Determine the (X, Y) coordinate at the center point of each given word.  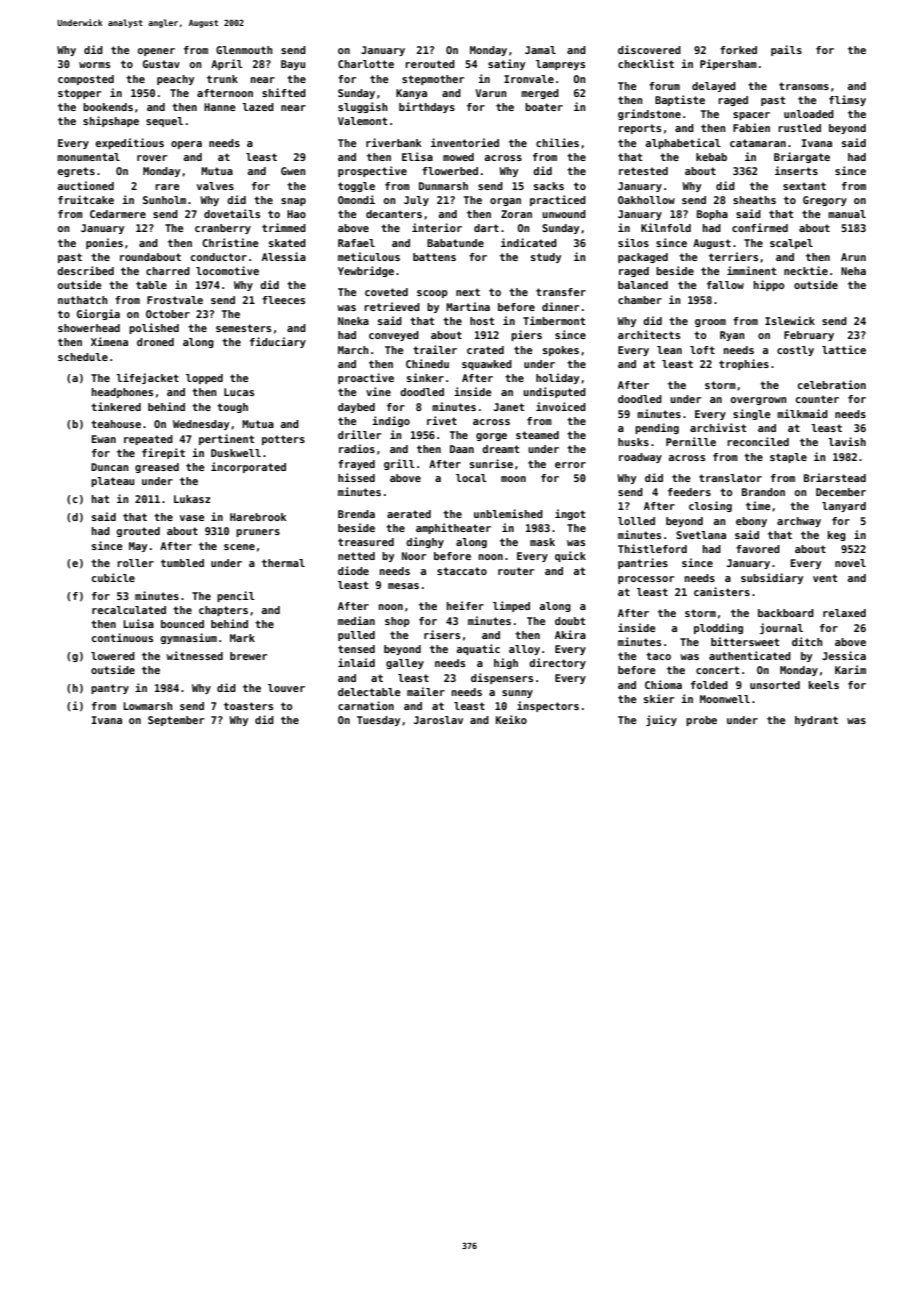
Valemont (363, 121)
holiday (557, 378)
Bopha (712, 215)
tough (232, 408)
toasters (248, 706)
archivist (718, 427)
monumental (88, 157)
